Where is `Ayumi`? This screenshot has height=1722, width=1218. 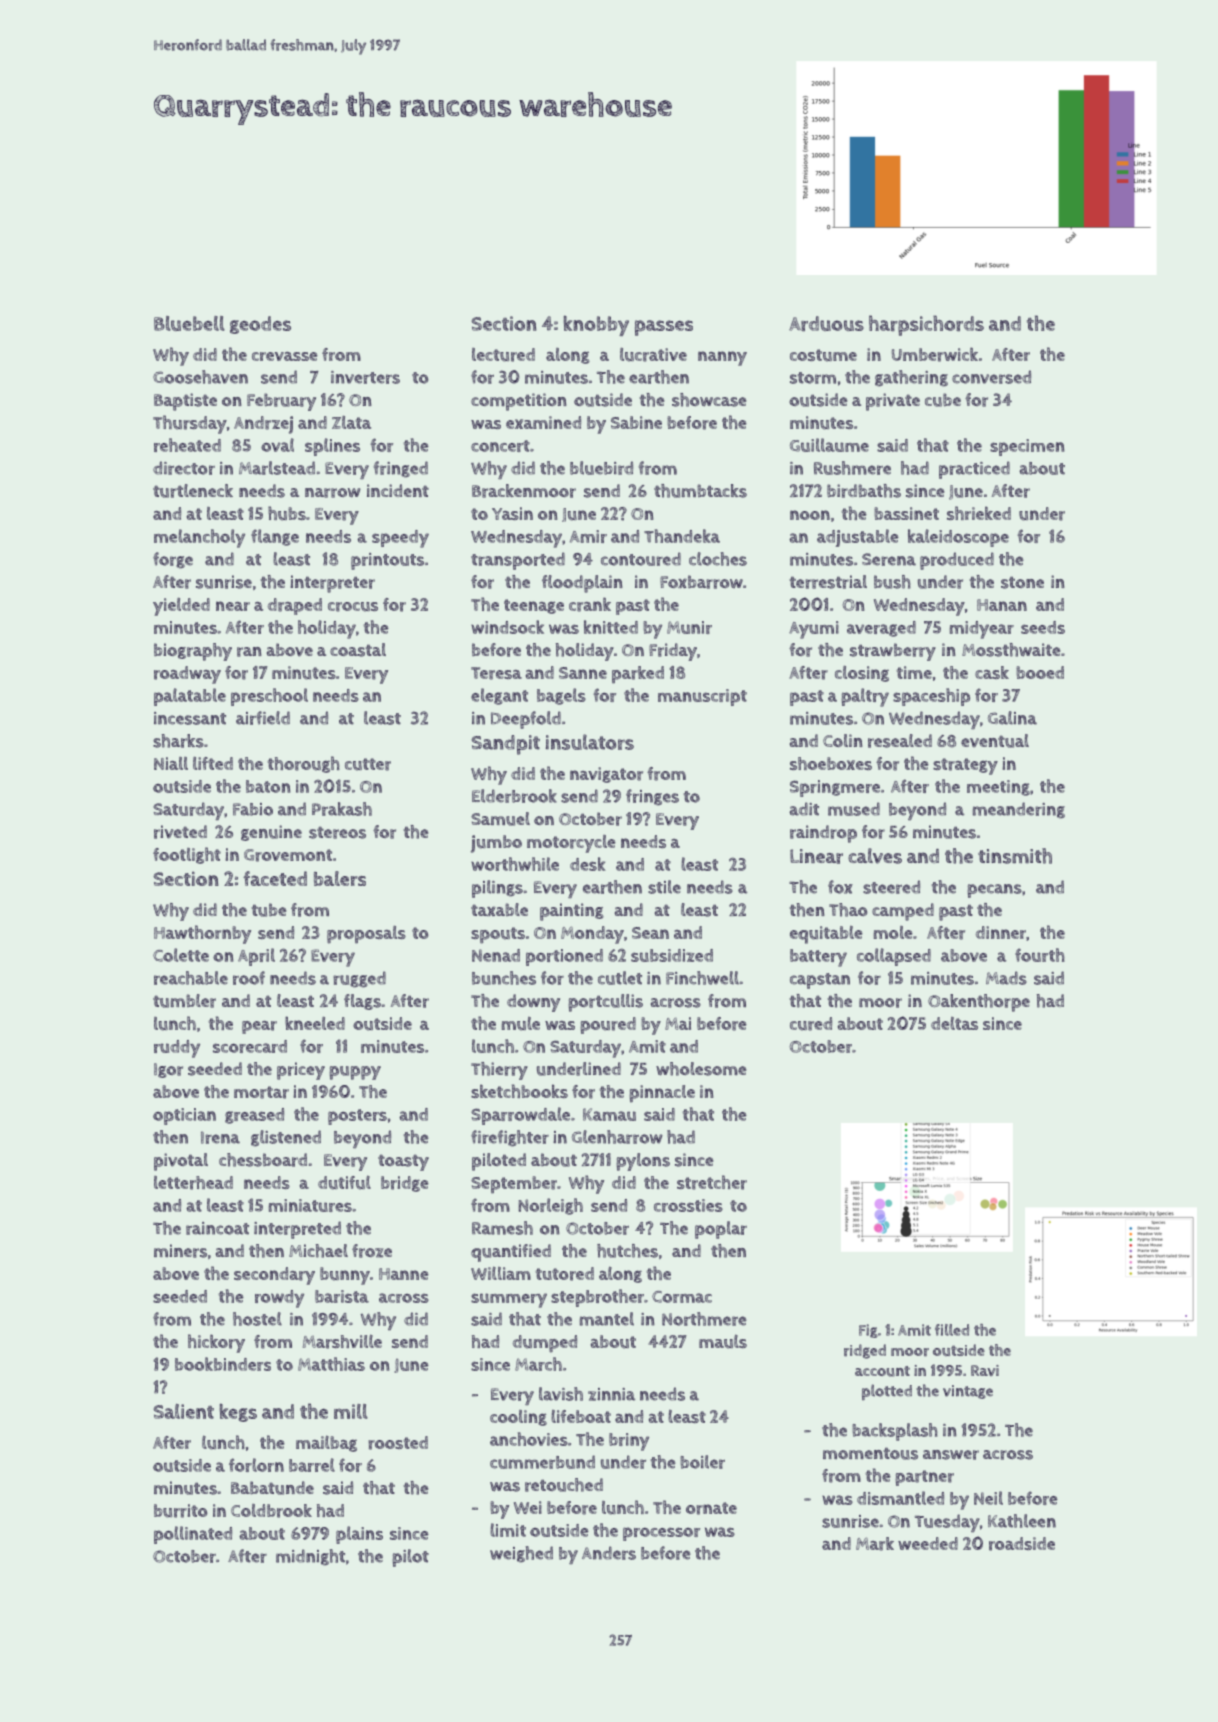 Ayumi is located at coordinates (814, 630).
